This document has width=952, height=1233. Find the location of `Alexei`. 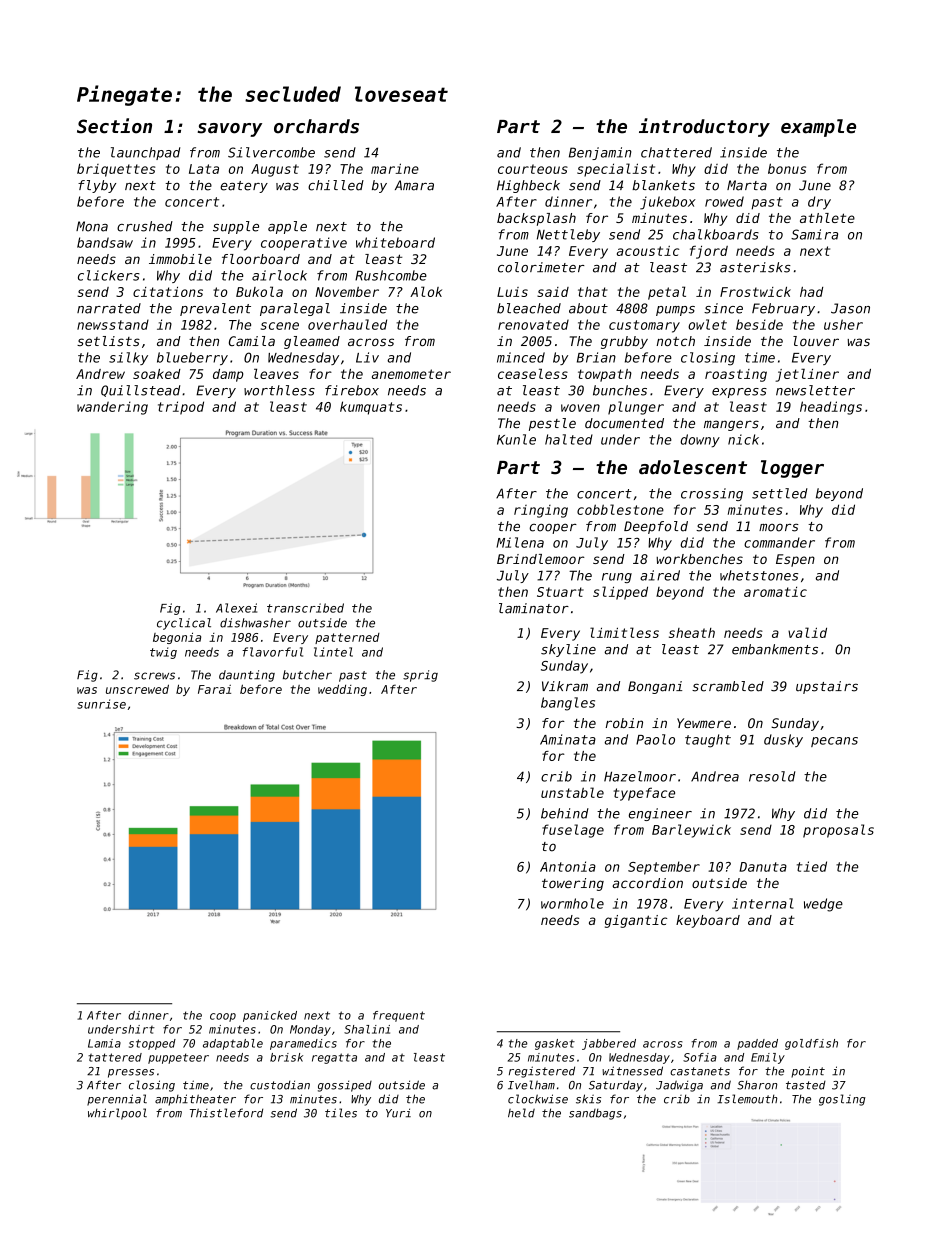

Alexei is located at coordinates (236, 608).
